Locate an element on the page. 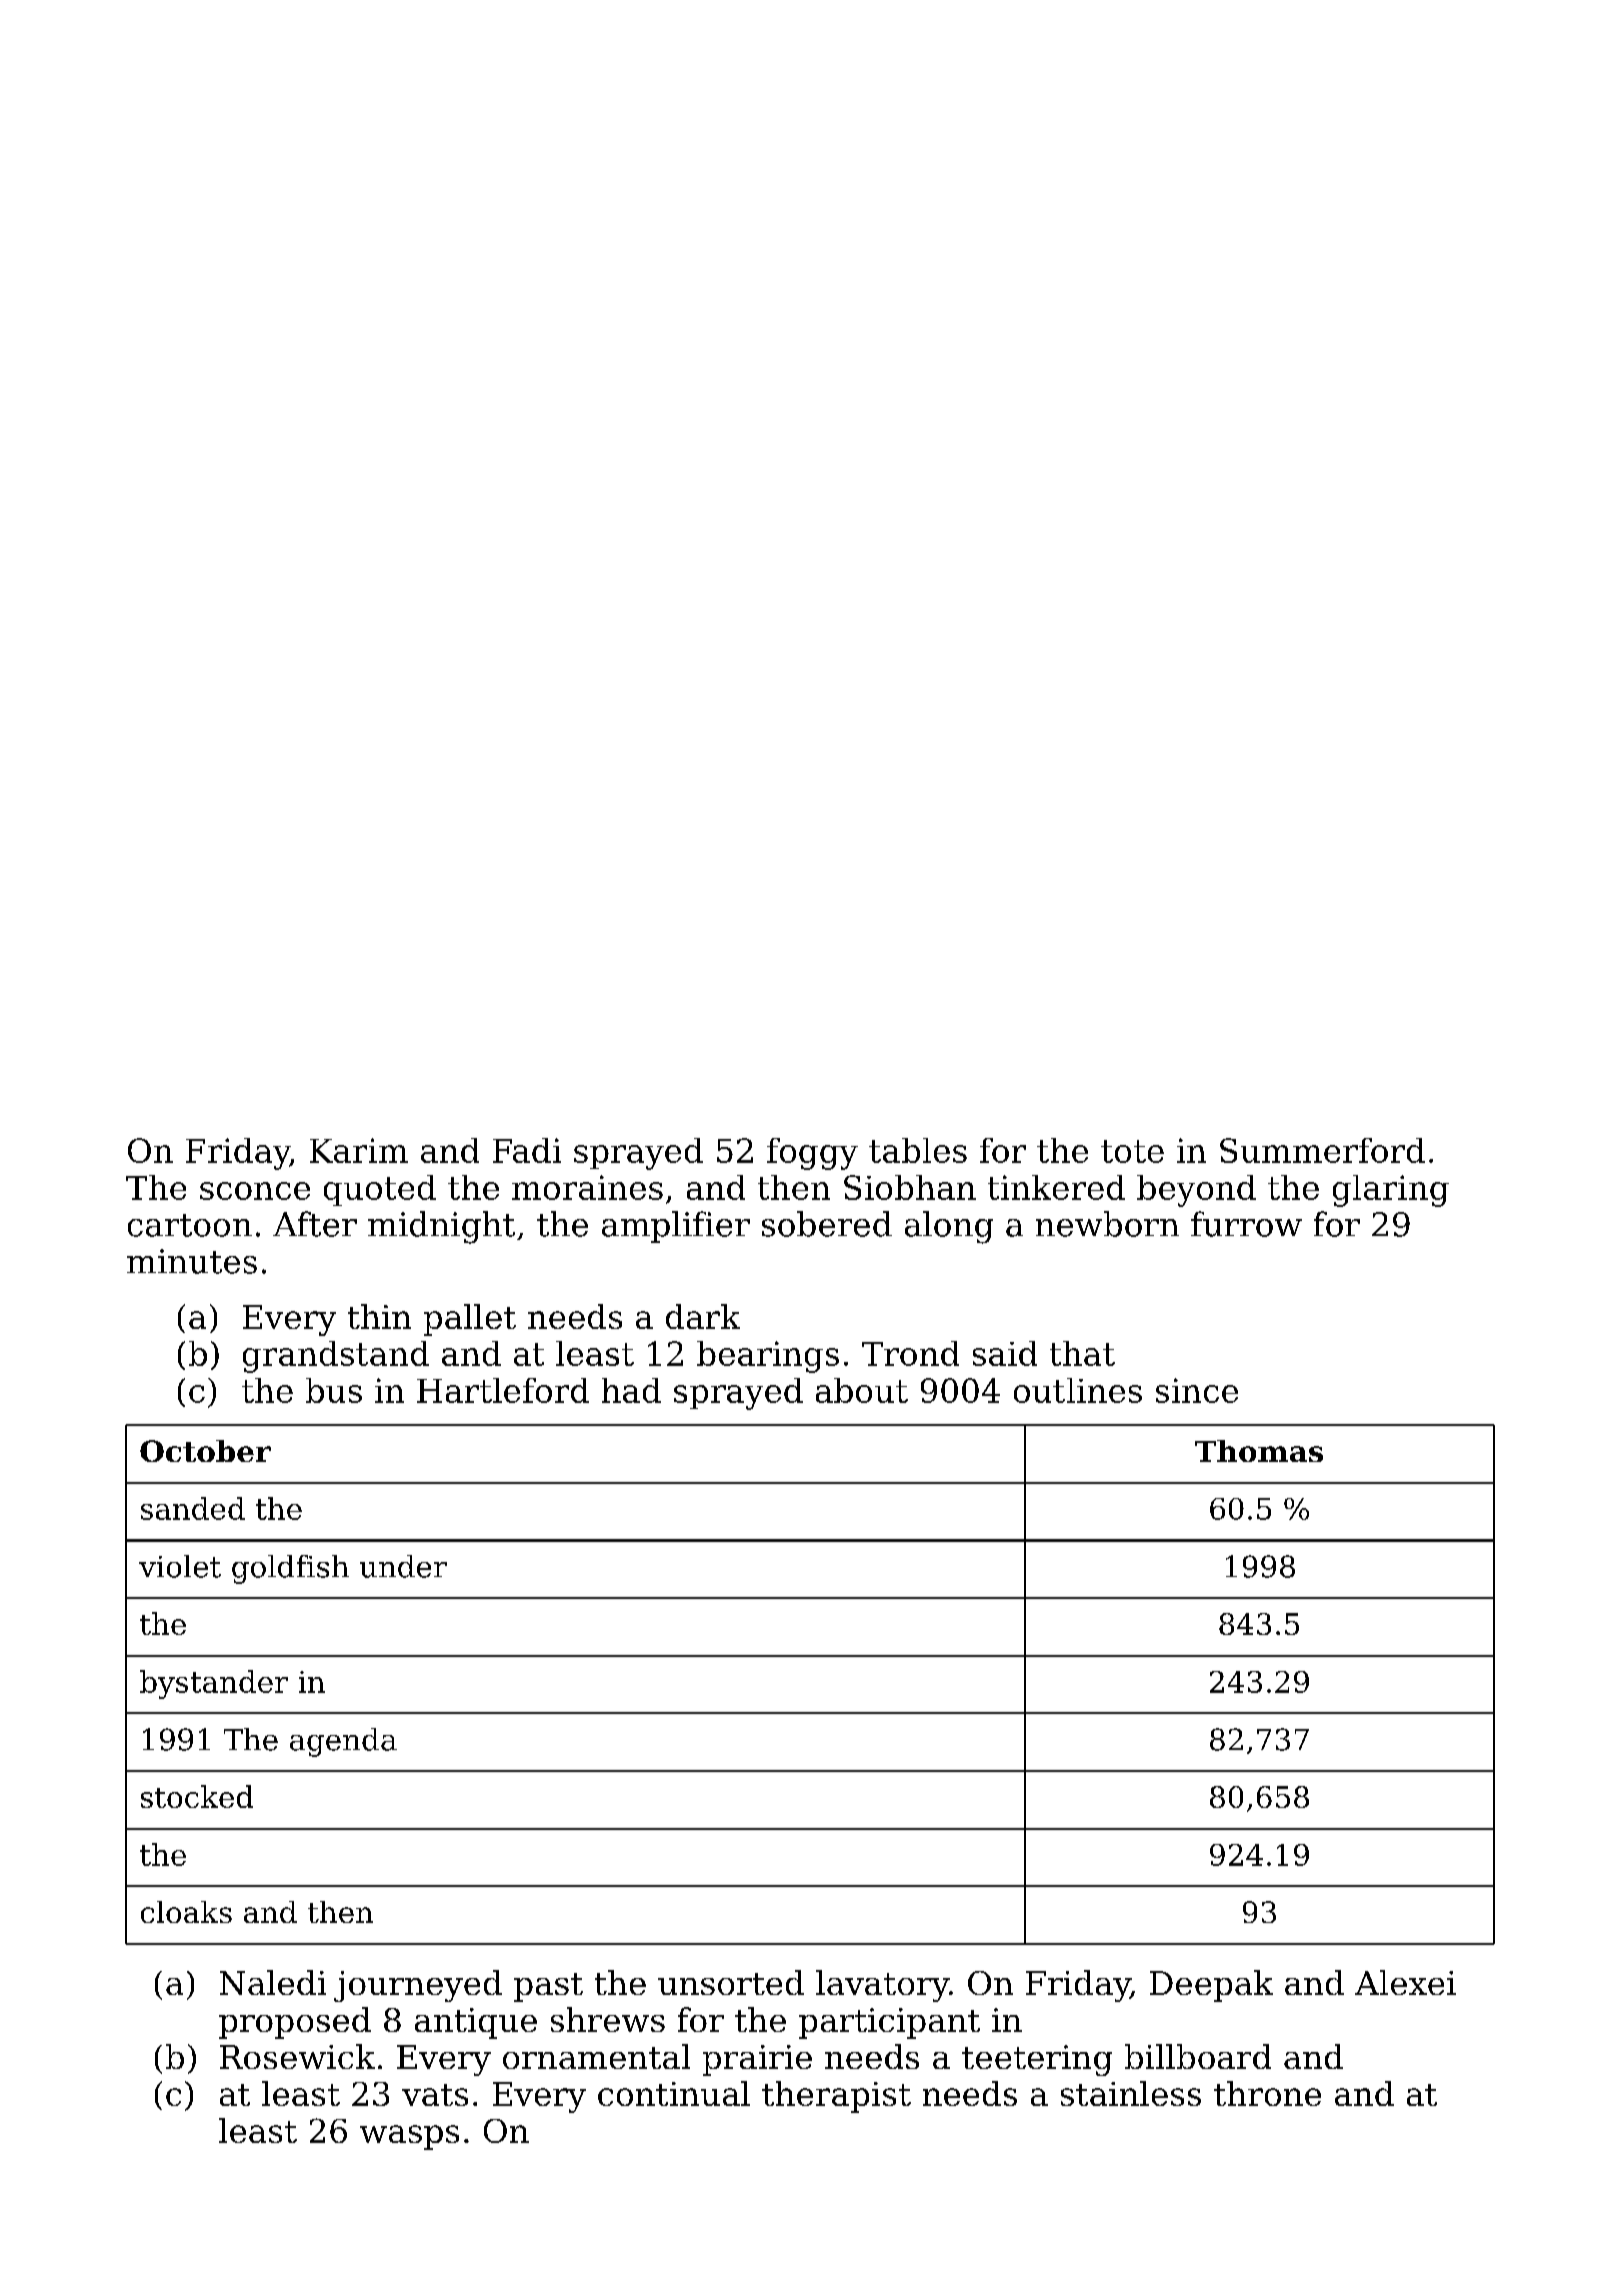 This document has width=1620, height=2292. throne is located at coordinates (1267, 2093).
